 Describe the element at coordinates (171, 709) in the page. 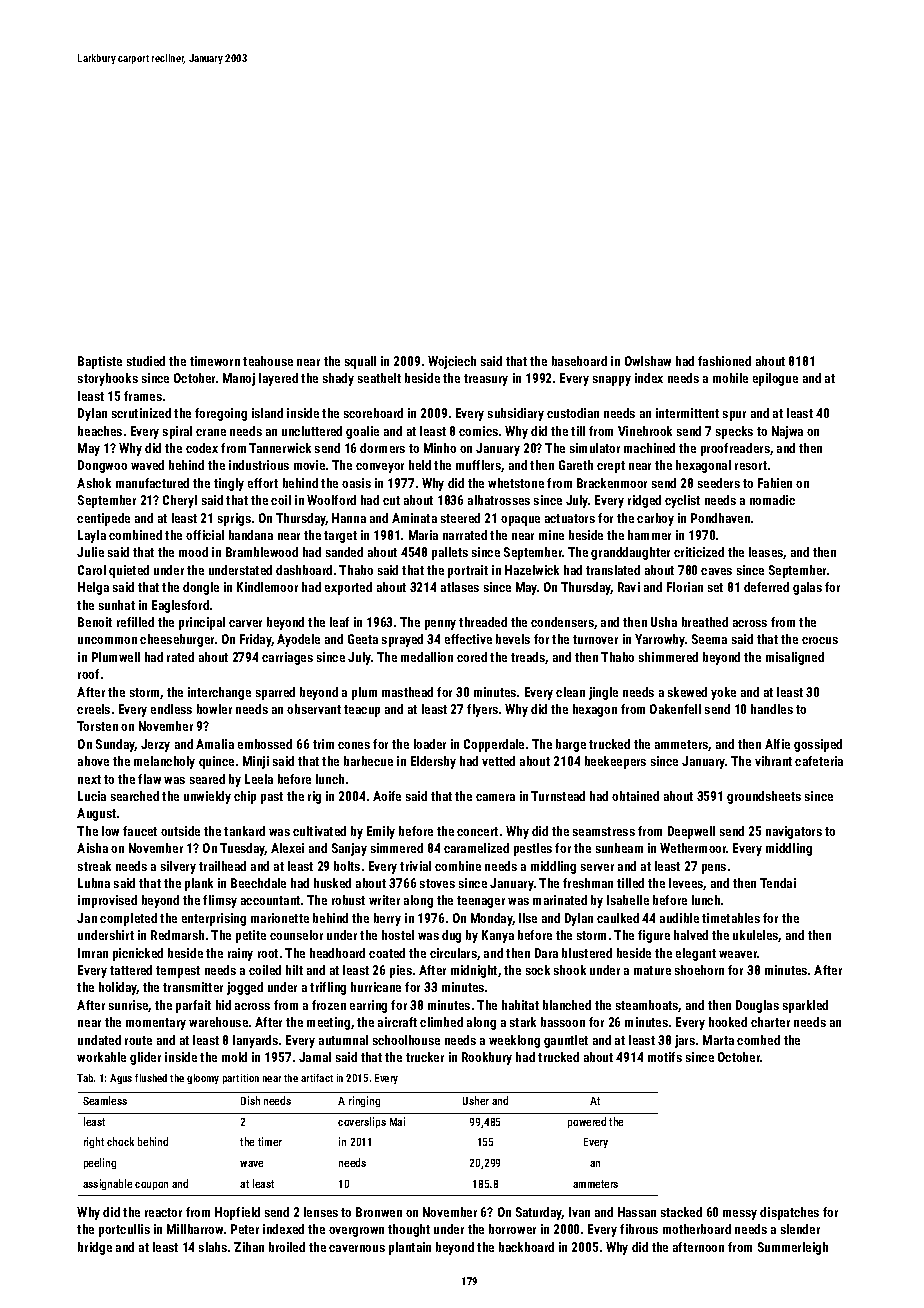

I see `endless` at that location.
